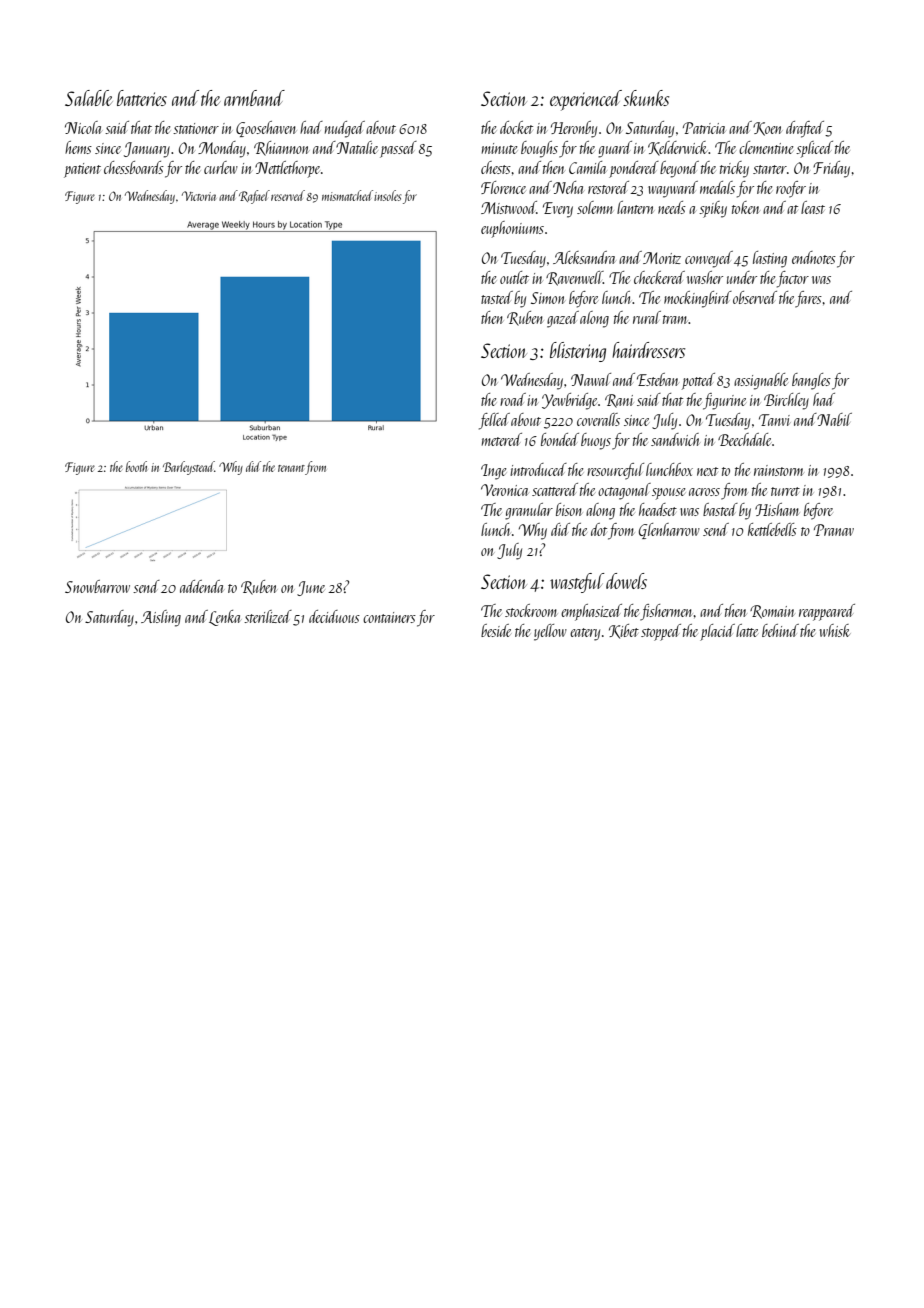 This screenshot has width=924, height=1308. What do you see at coordinates (291, 468) in the screenshot?
I see `tenant` at bounding box center [291, 468].
